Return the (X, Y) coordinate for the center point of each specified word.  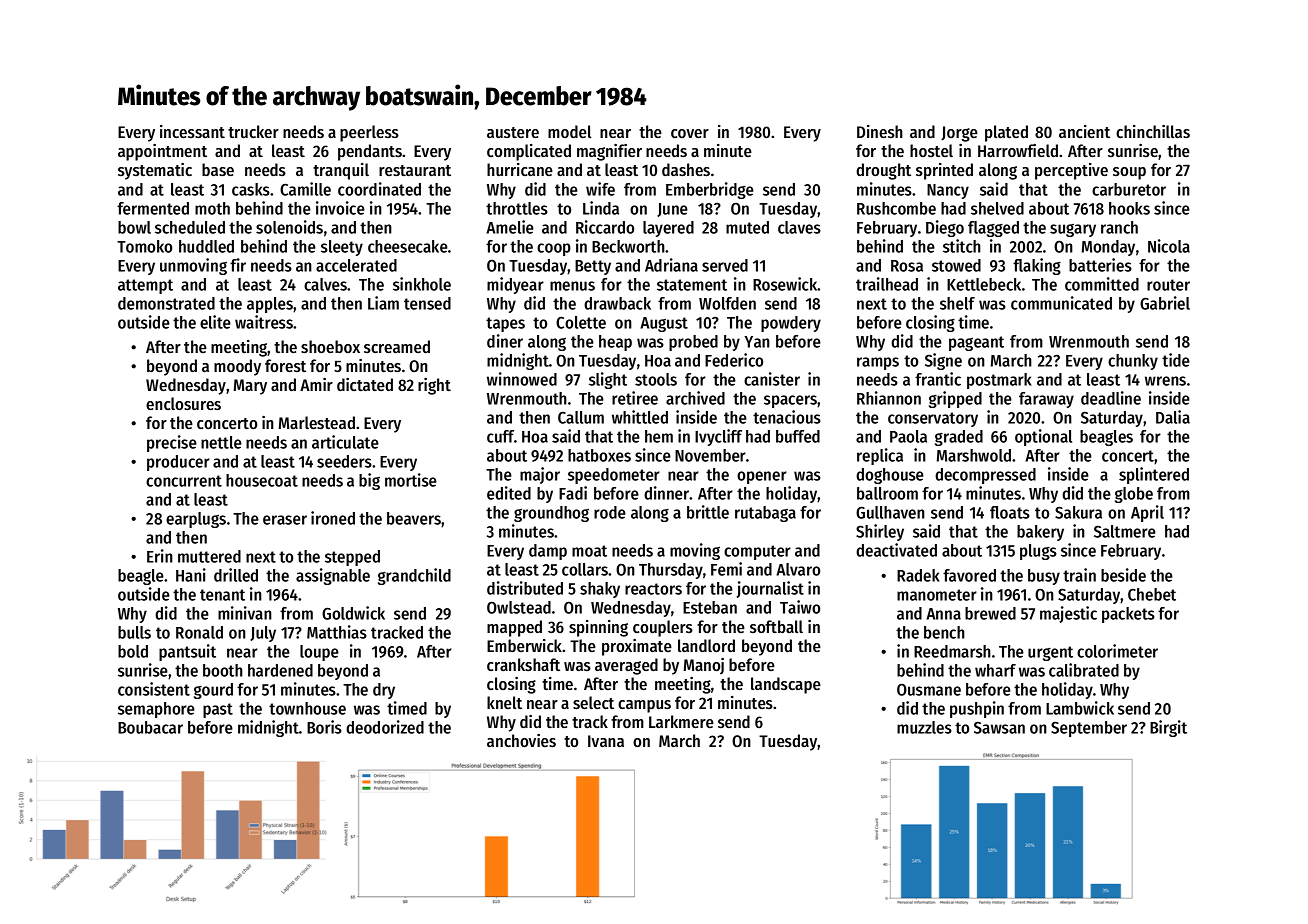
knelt (504, 702)
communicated (1061, 303)
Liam (383, 303)
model (570, 131)
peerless (369, 133)
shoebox (330, 346)
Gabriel (1165, 303)
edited (509, 493)
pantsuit (187, 652)
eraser (285, 520)
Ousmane (929, 689)
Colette (581, 322)
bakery (1040, 533)
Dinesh (880, 131)
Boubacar (150, 727)
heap (615, 343)
